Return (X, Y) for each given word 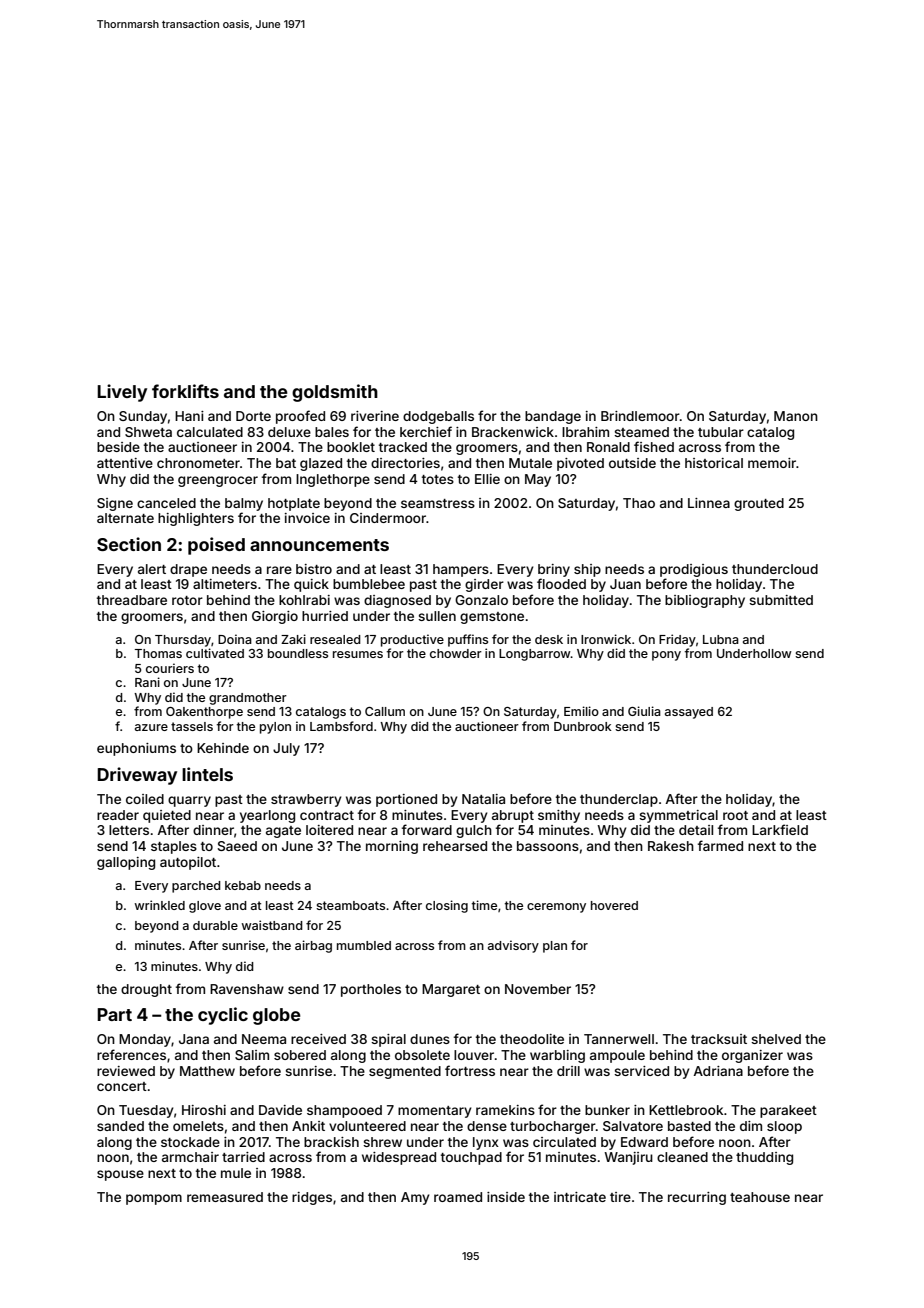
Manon (796, 416)
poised (216, 546)
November (538, 989)
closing (447, 906)
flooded (561, 583)
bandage (553, 417)
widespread (399, 1158)
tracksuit (719, 1039)
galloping (126, 863)
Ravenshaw (247, 989)
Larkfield (780, 829)
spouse (120, 1175)
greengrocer (218, 481)
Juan (625, 584)
